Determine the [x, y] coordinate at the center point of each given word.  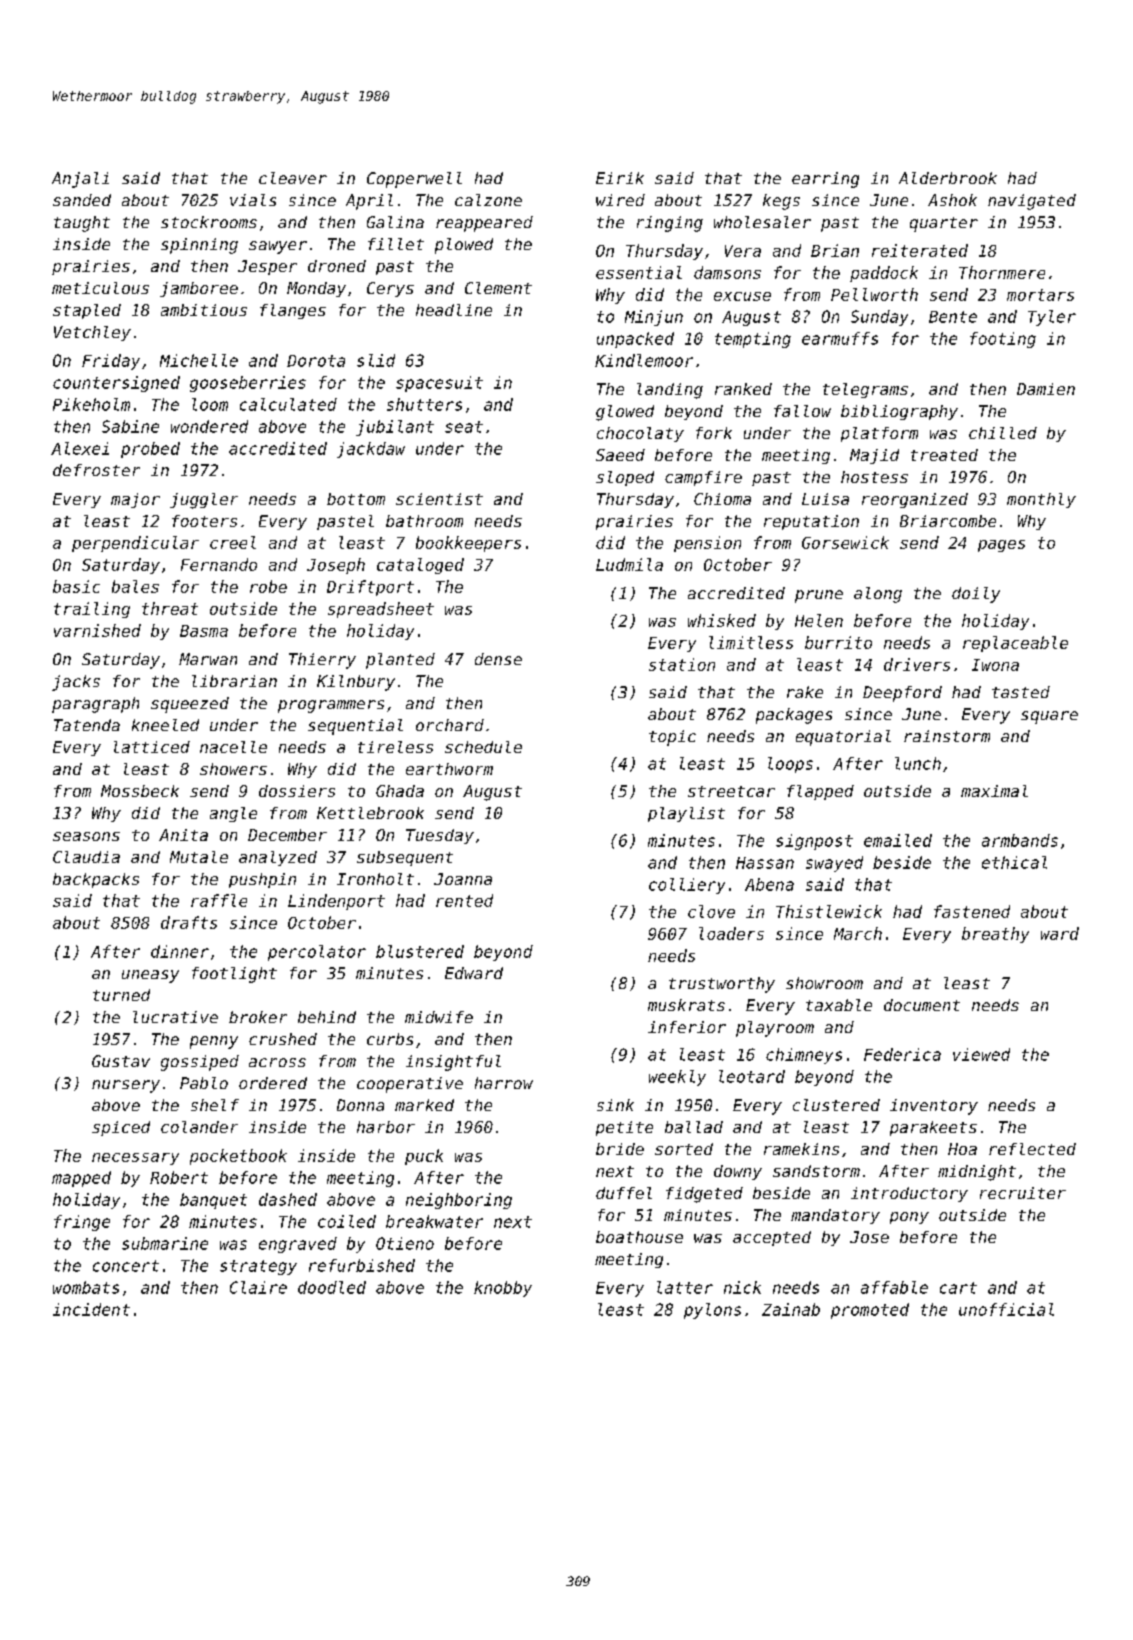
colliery [687, 886]
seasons [86, 836]
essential [639, 272]
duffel [624, 1193]
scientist [439, 499]
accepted [772, 1238]
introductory [909, 1194]
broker [258, 1017]
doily [976, 595]
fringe [82, 1223]
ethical [1014, 862]
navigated [1032, 202]
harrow [504, 1083]
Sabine [130, 426]
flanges [293, 311]
